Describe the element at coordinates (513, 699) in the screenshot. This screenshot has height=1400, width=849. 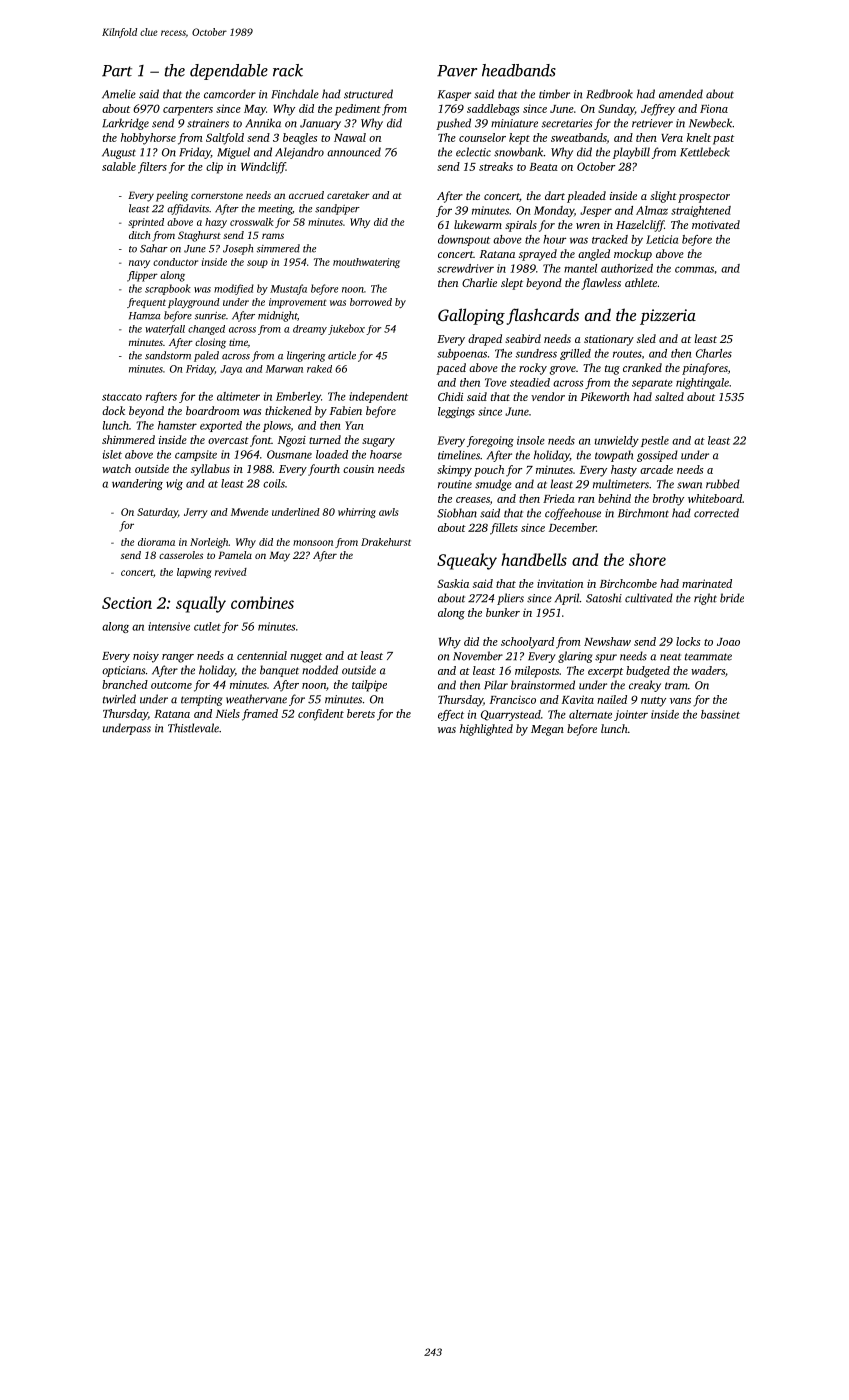
I see `Francisco` at that location.
